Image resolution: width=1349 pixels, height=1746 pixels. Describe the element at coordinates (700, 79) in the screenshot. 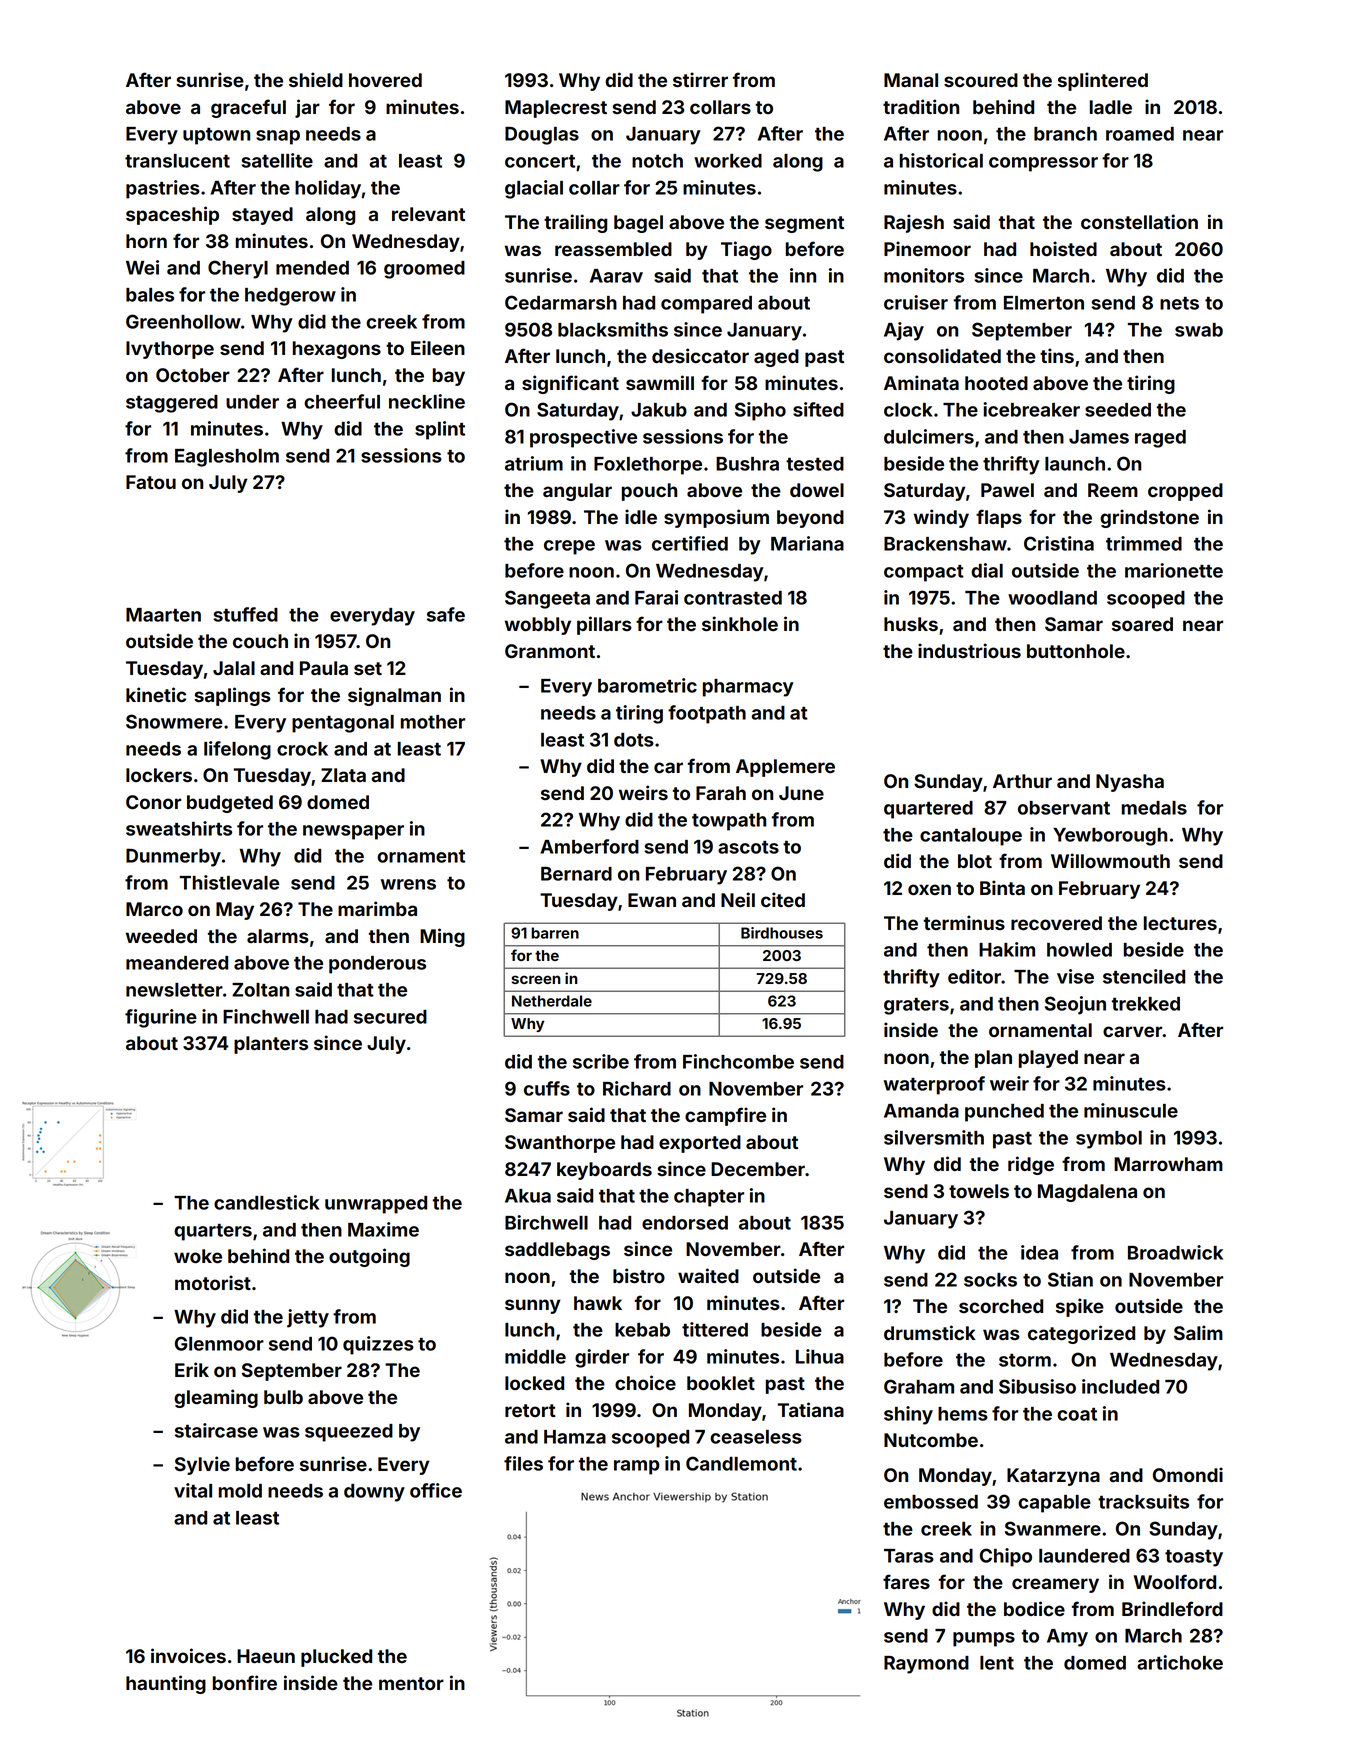

I see `stirrer` at that location.
